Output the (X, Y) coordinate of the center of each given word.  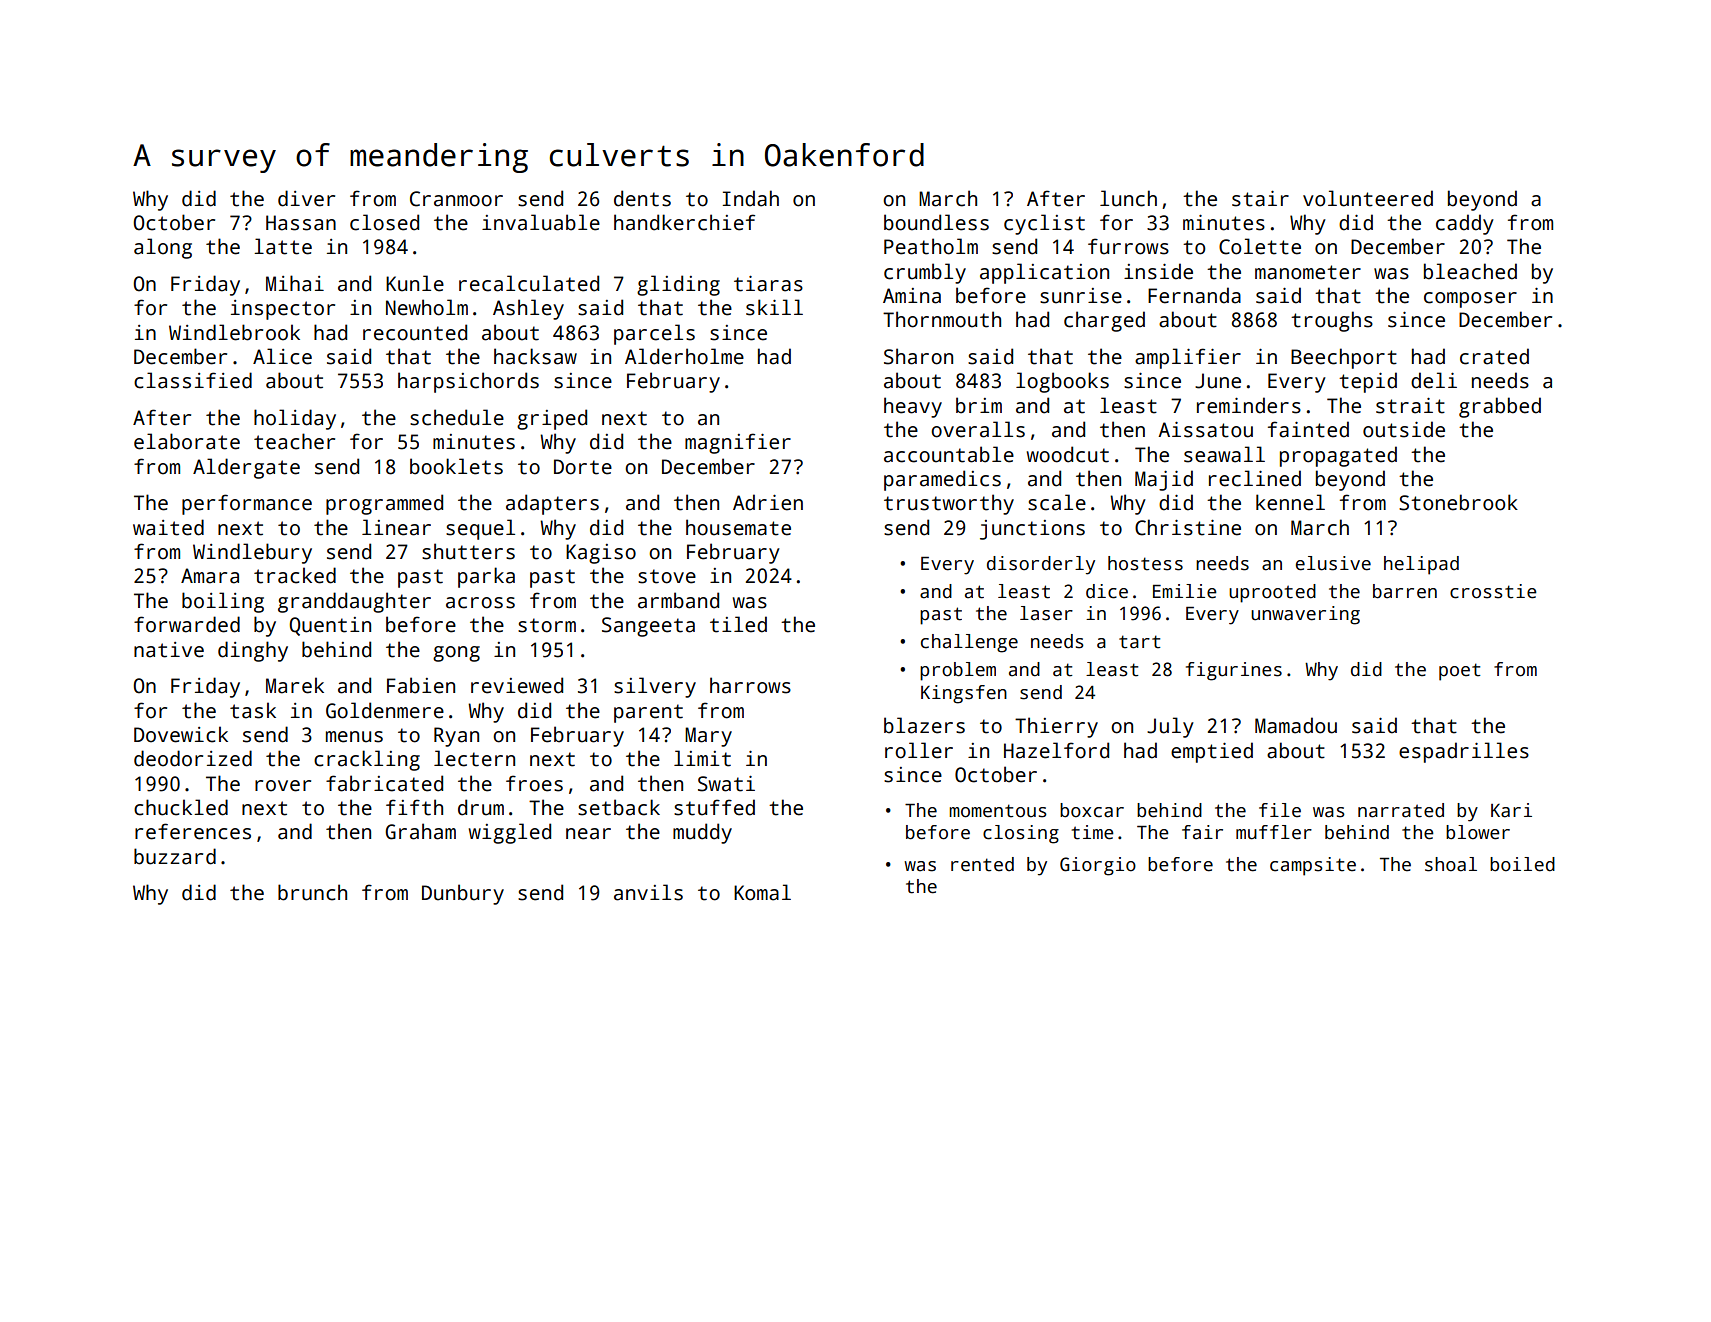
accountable (949, 454)
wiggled (510, 833)
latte (283, 246)
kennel (1290, 502)
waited (168, 527)
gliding (678, 285)
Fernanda (1194, 295)
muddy (702, 833)
